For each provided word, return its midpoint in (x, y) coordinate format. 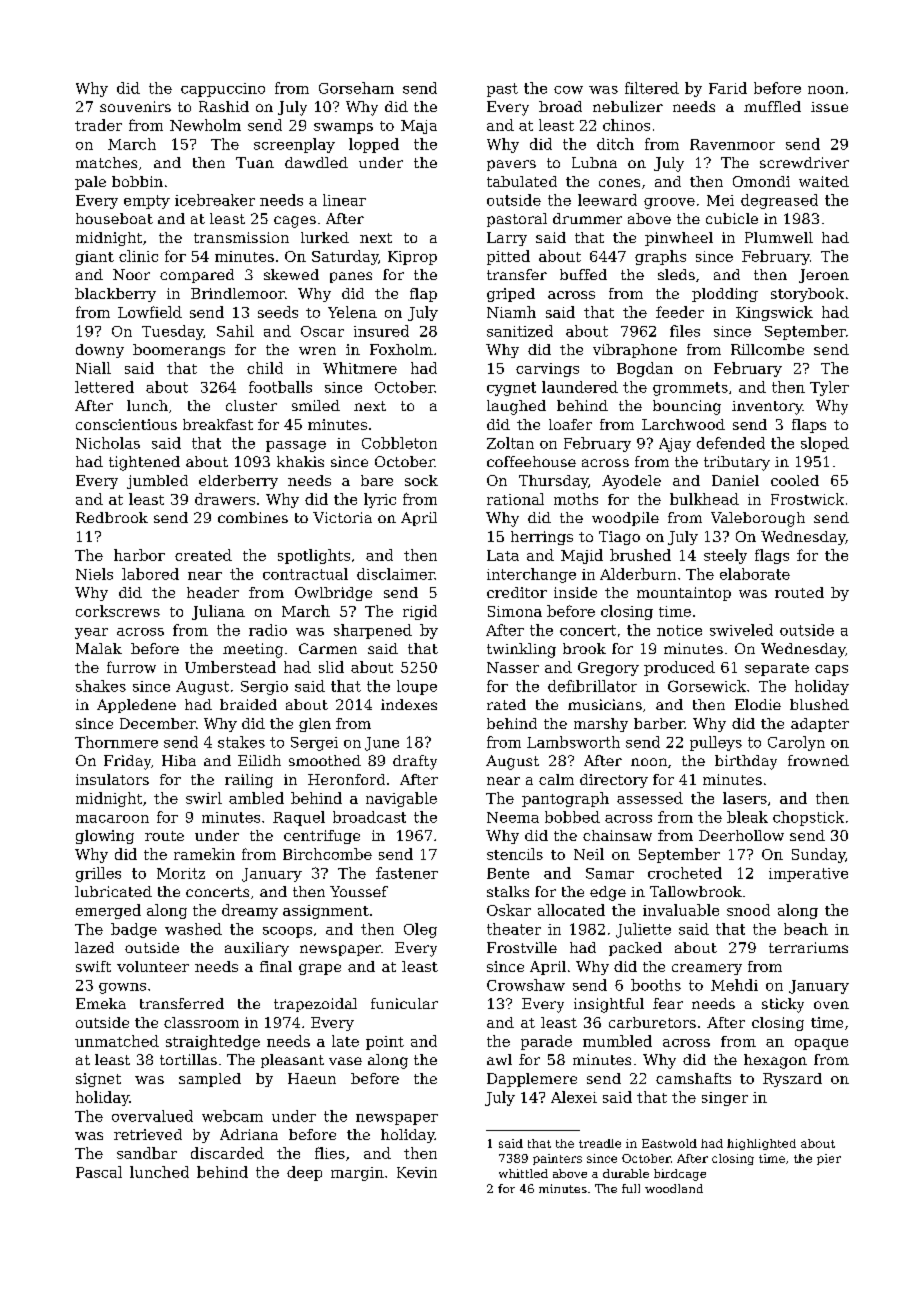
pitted (508, 257)
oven (831, 1005)
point (385, 1043)
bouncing (687, 407)
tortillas (188, 1059)
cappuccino (223, 90)
